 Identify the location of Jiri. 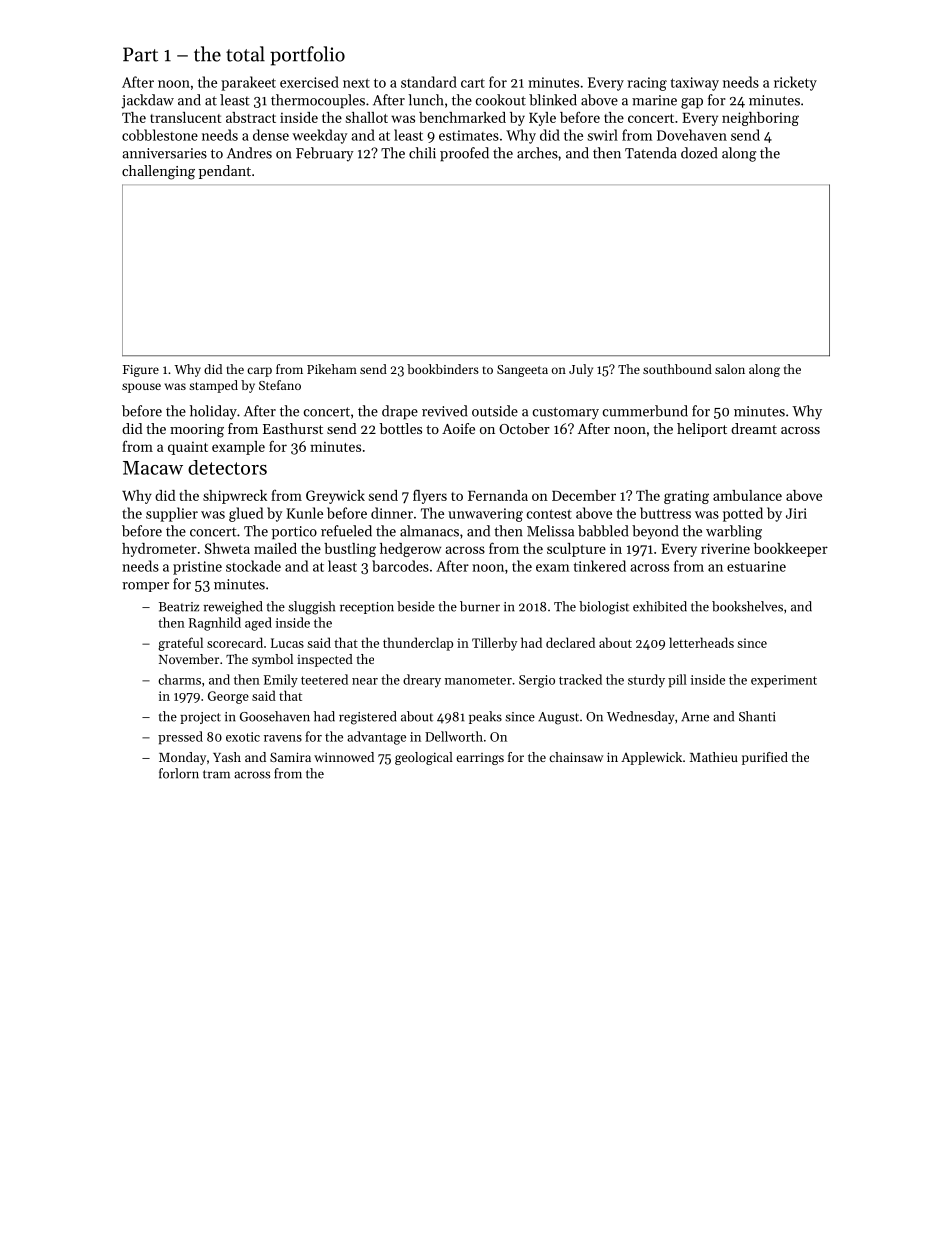
(796, 513).
